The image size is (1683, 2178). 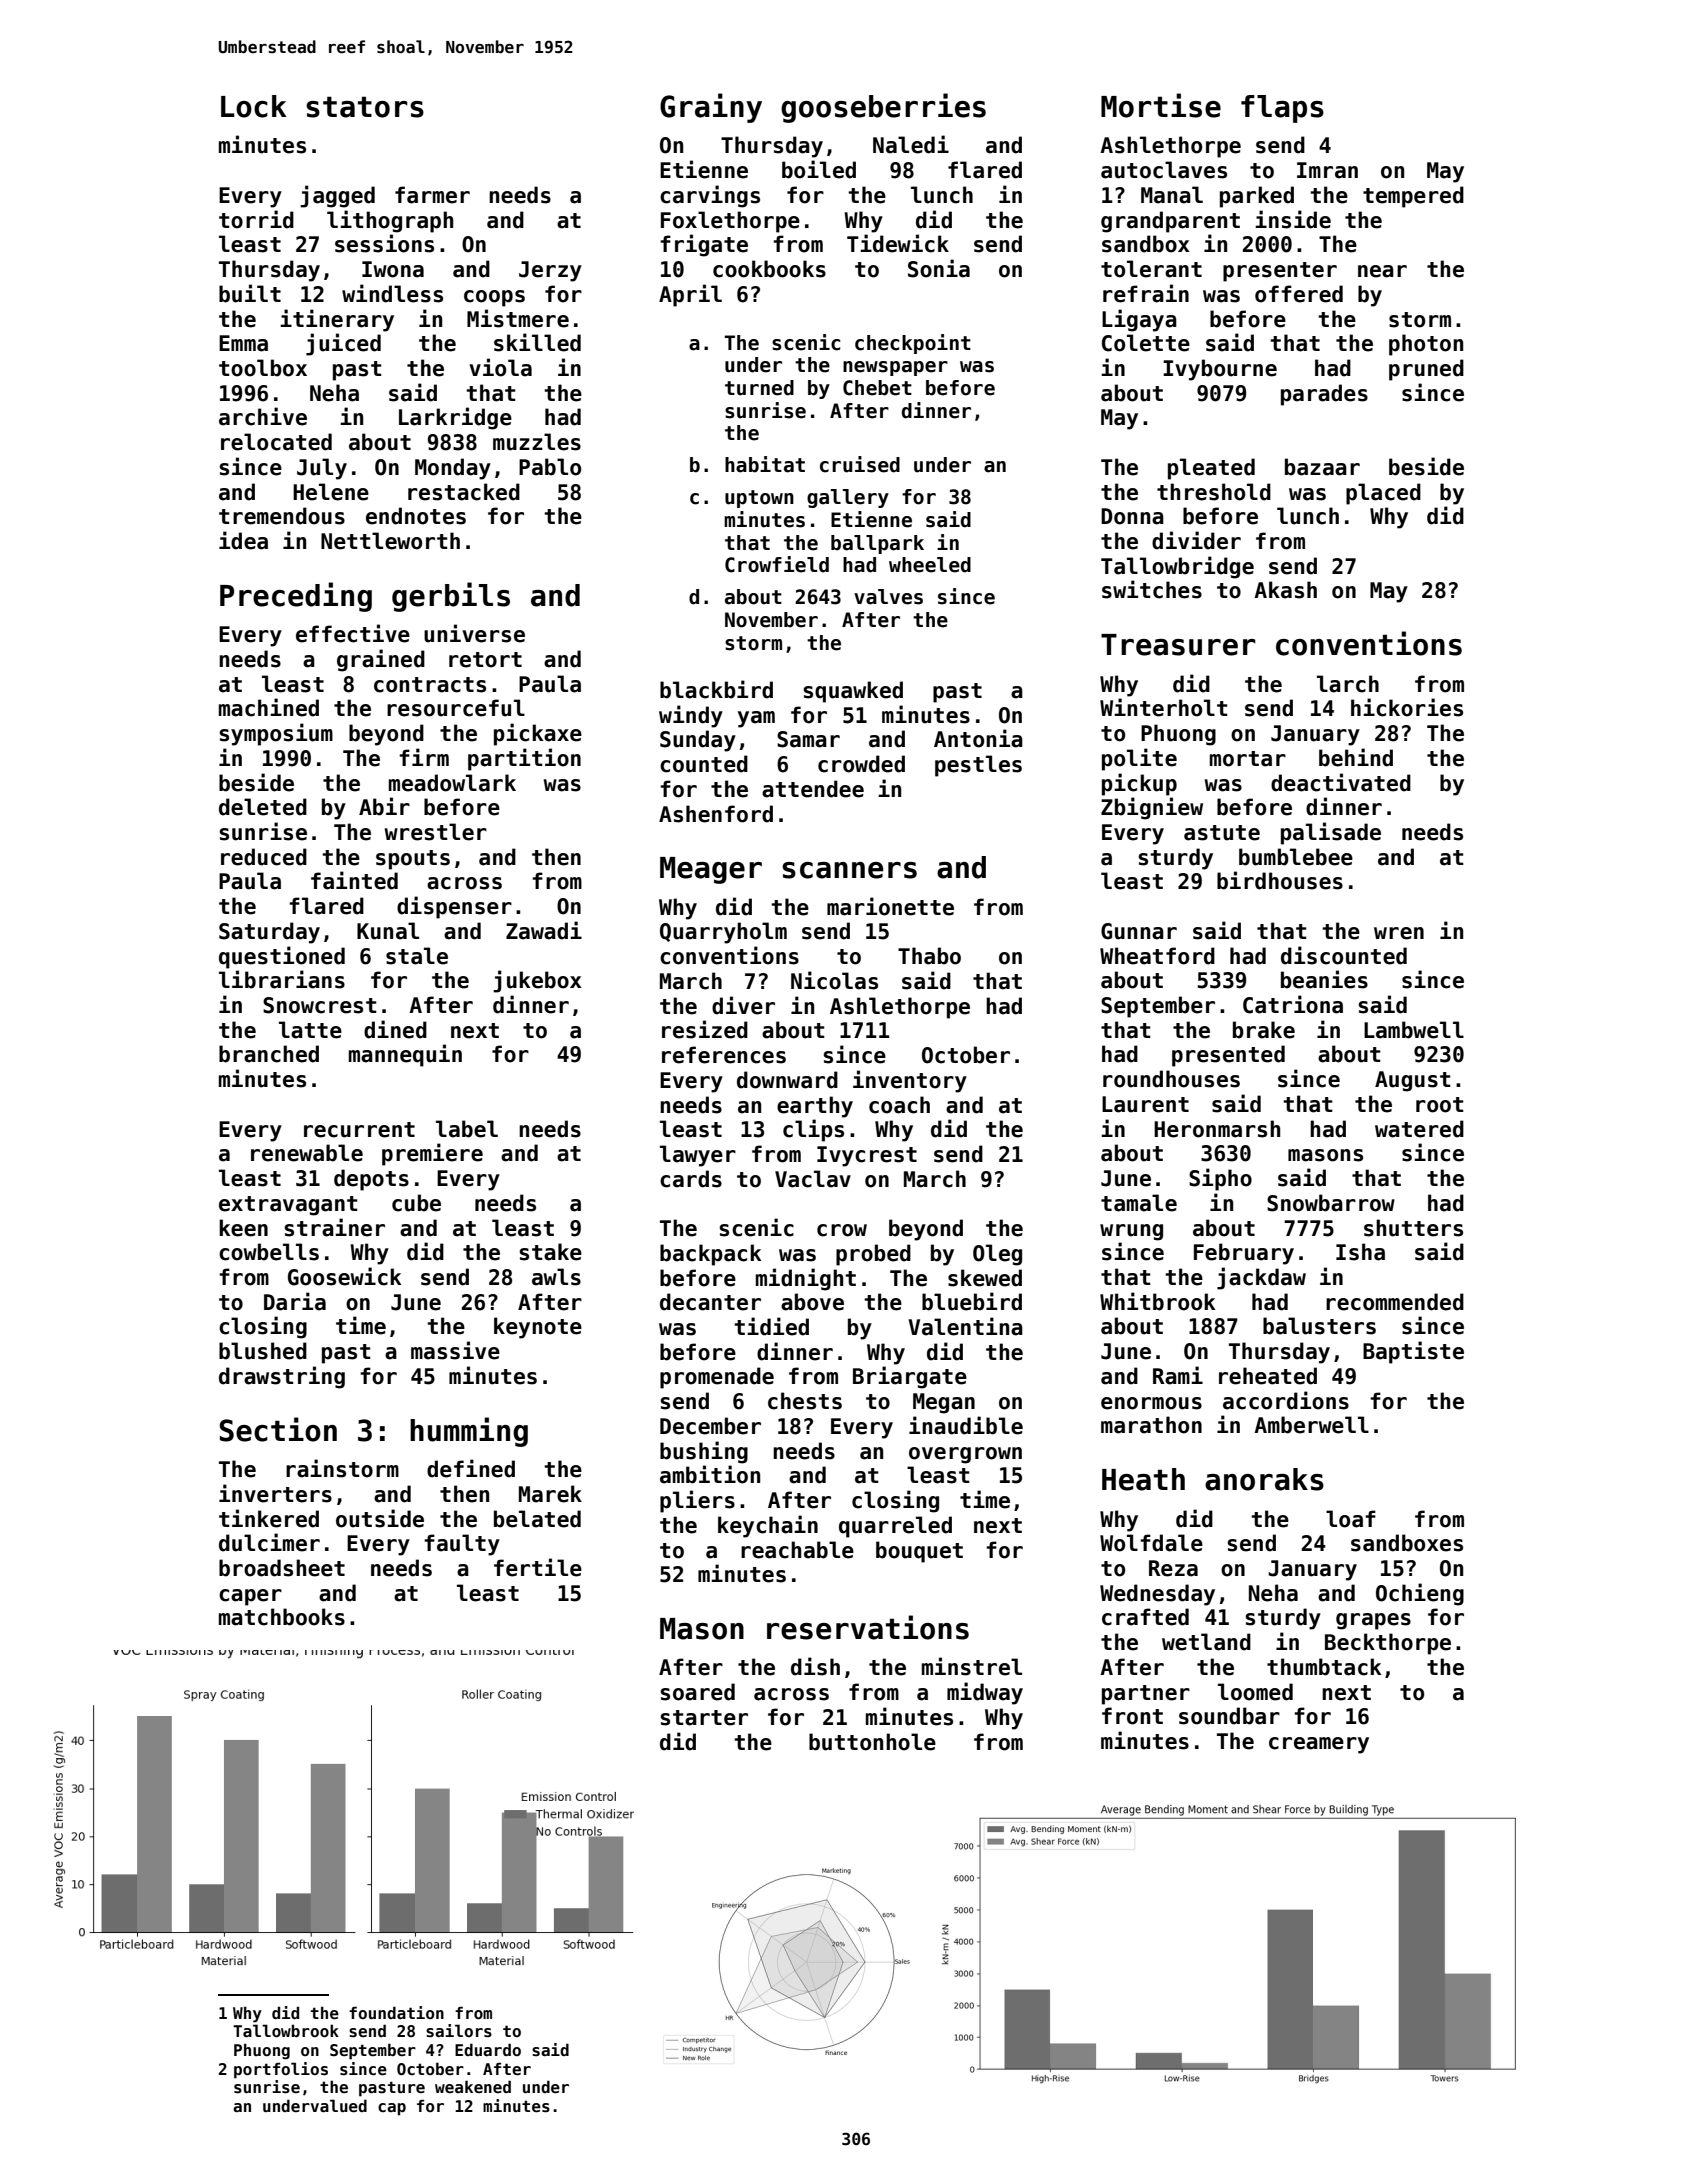 I want to click on buttonhole, so click(x=872, y=1742).
